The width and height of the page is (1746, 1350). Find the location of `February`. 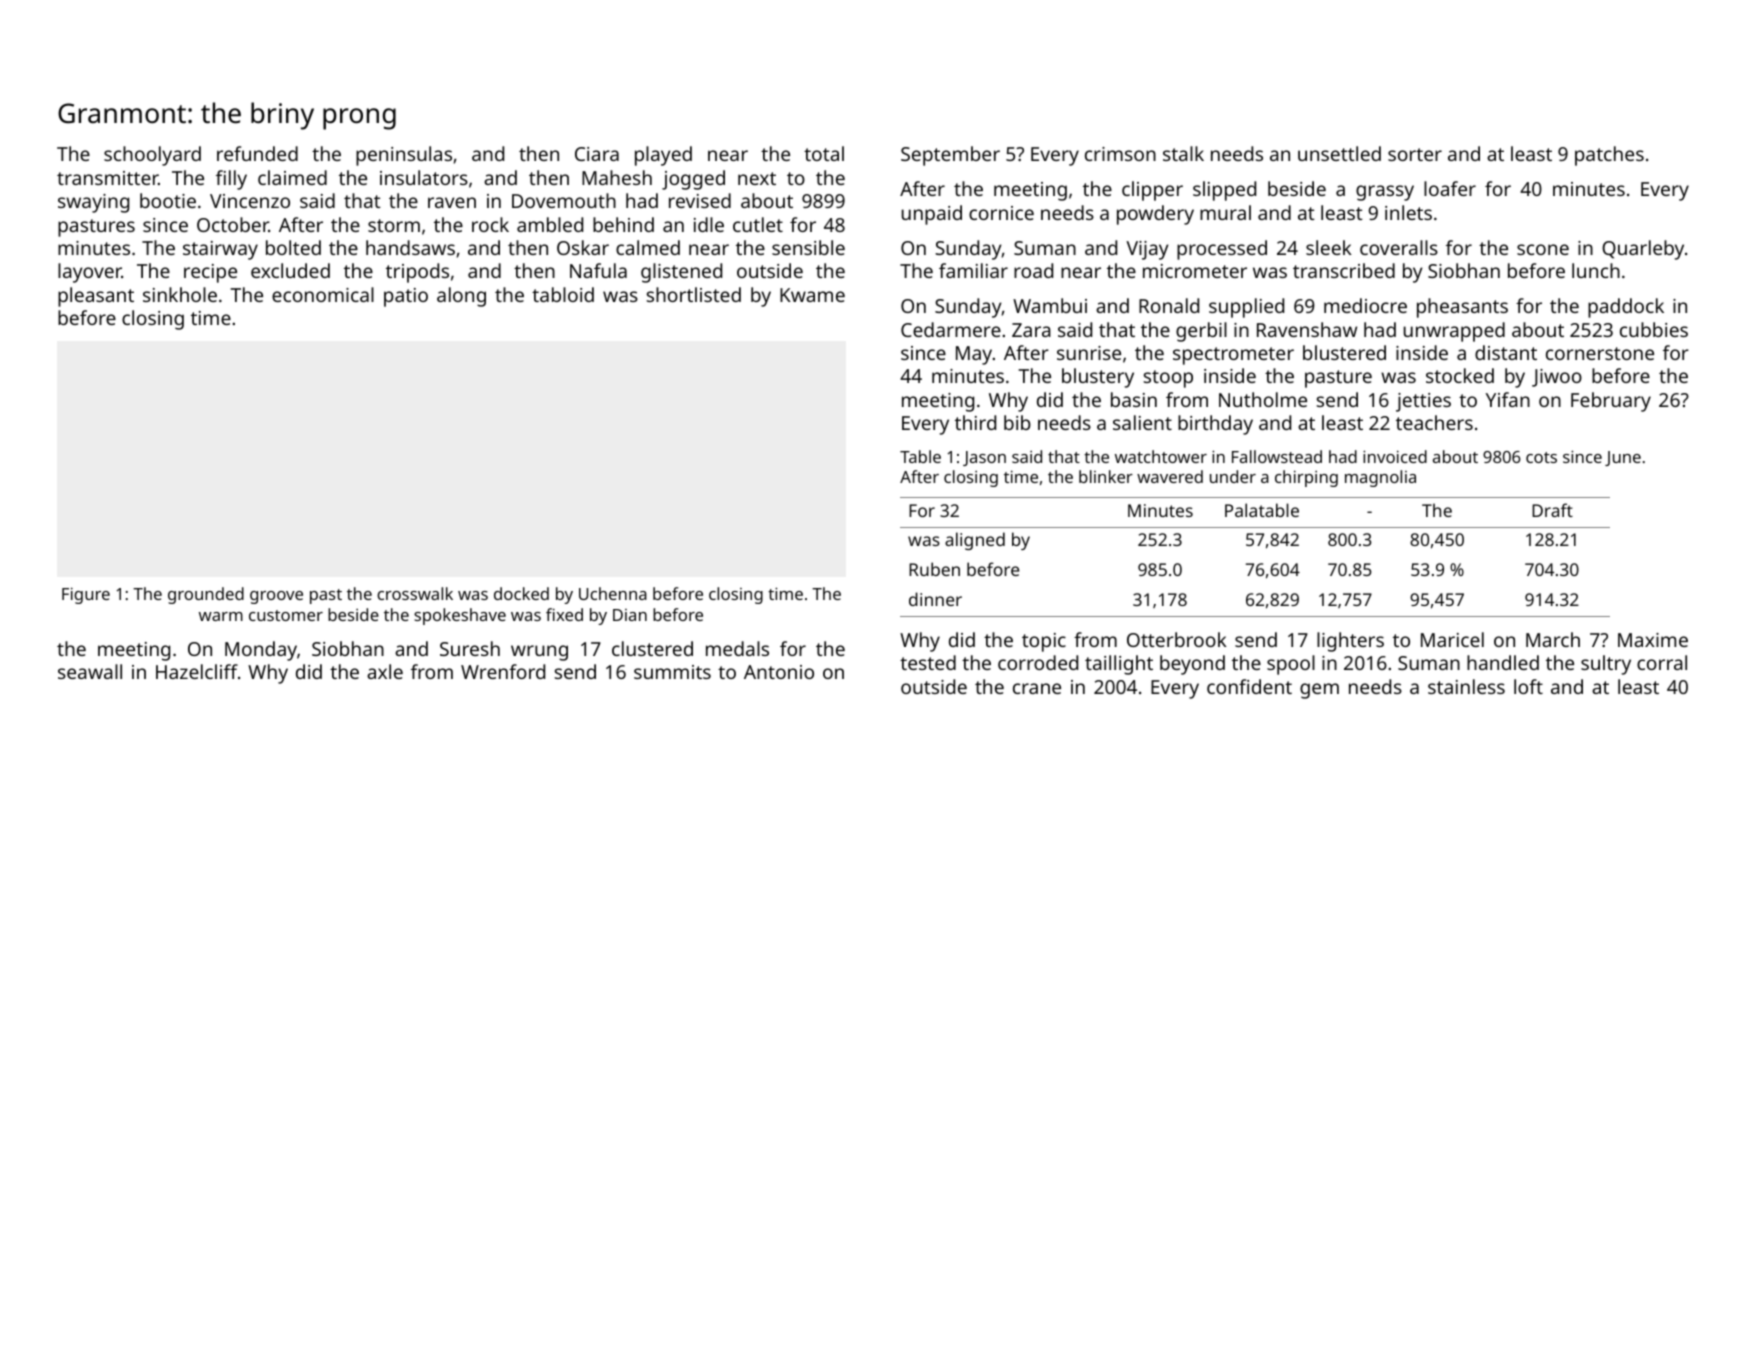

February is located at coordinates (1611, 402).
